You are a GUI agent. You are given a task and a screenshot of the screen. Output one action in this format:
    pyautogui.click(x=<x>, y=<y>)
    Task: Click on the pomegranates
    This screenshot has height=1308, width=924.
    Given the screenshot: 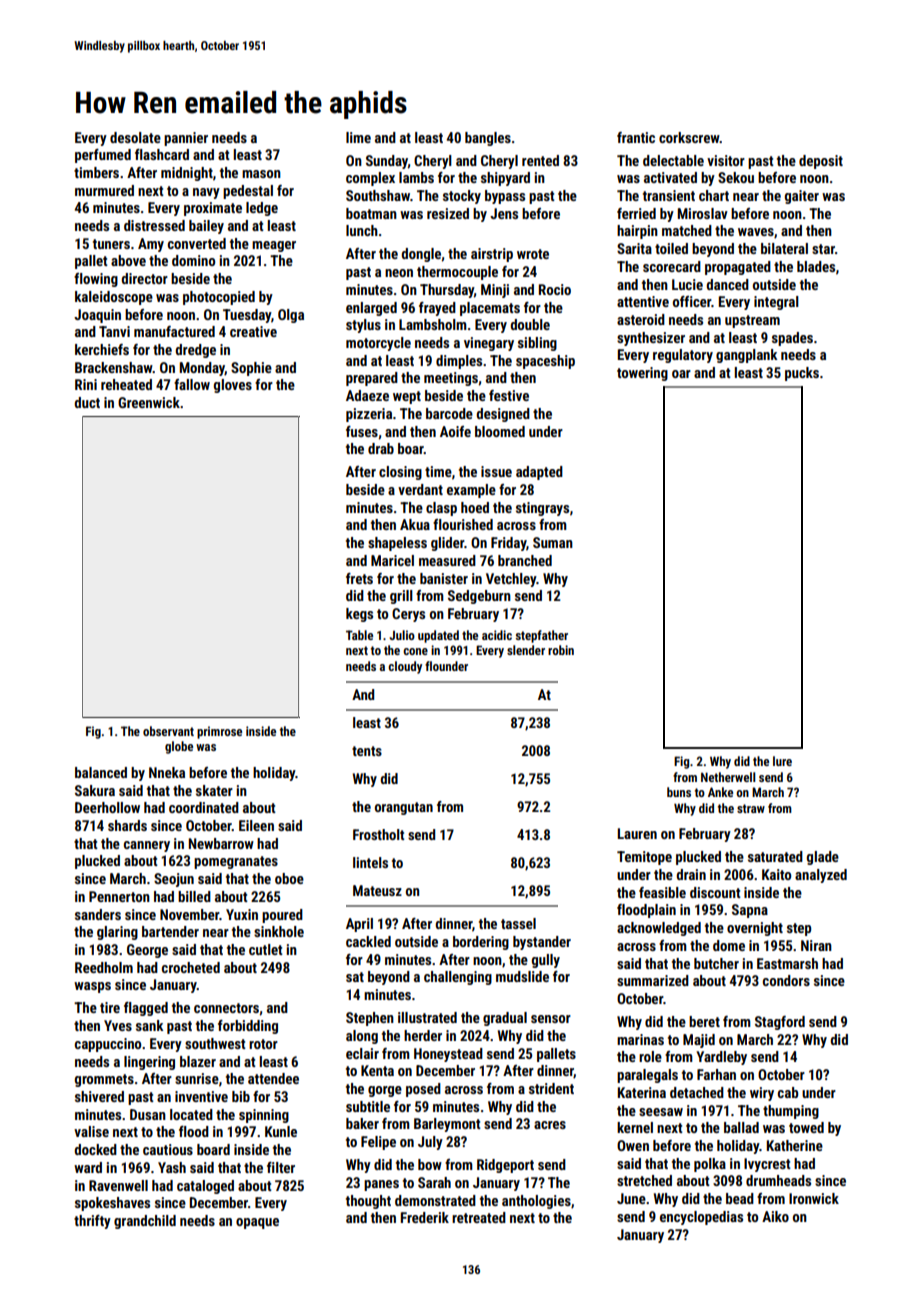 What is the action you would take?
    pyautogui.click(x=236, y=862)
